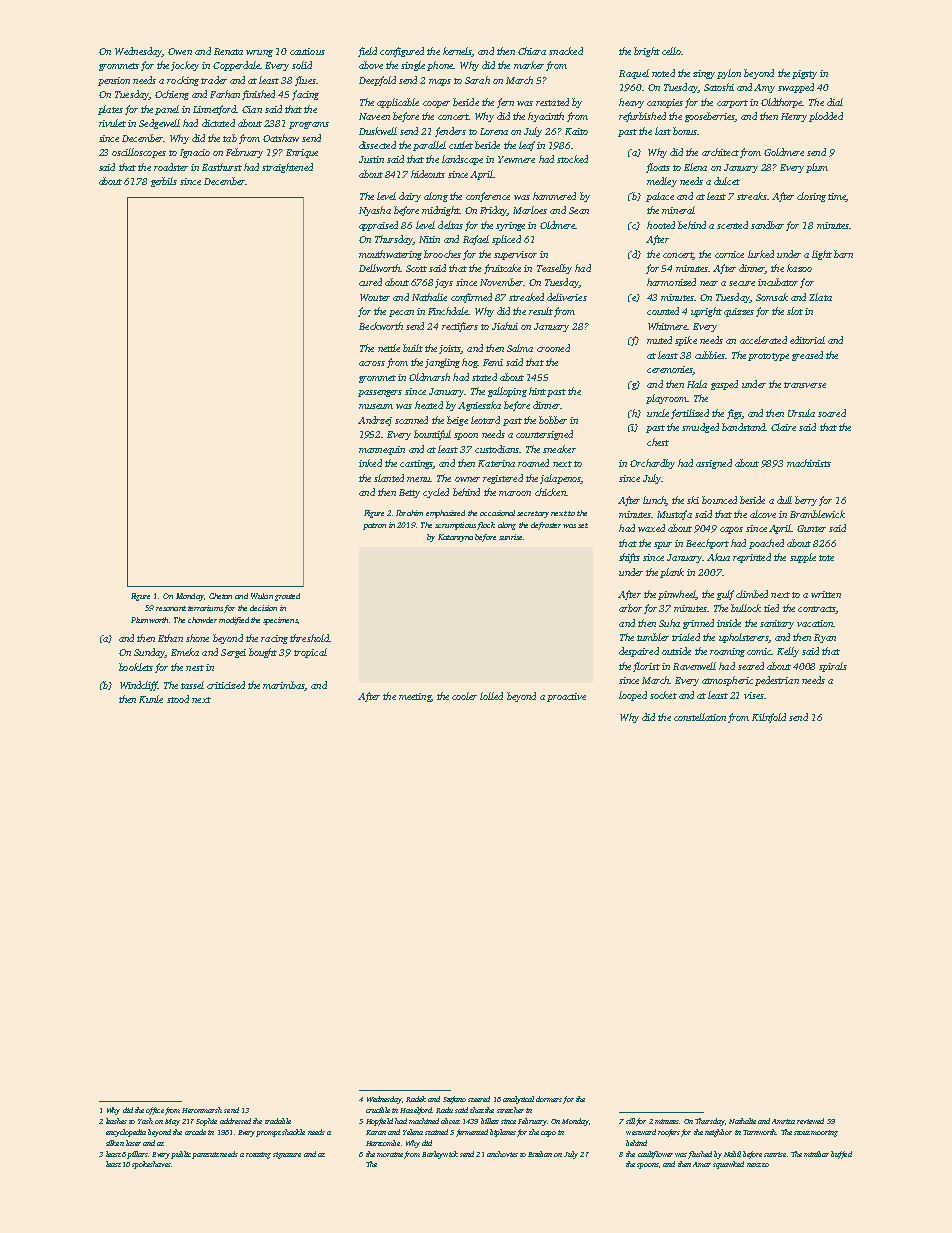 The width and height of the screenshot is (952, 1233). Describe the element at coordinates (502, 1154) in the screenshot. I see `anchovies` at that location.
